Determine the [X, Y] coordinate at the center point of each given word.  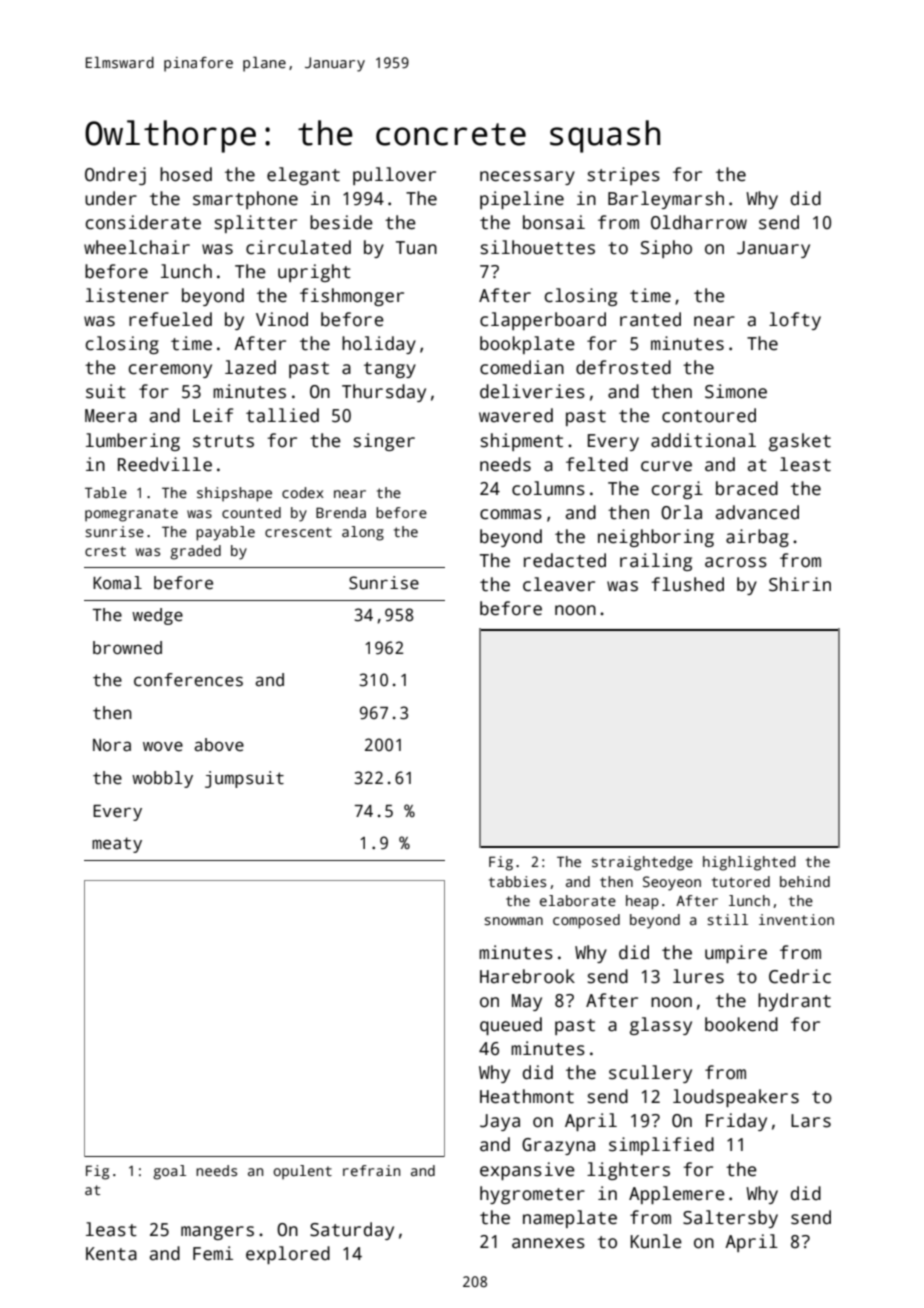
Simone [736, 391]
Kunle [656, 1241]
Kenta [111, 1254]
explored [288, 1255]
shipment [522, 442]
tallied [282, 415]
